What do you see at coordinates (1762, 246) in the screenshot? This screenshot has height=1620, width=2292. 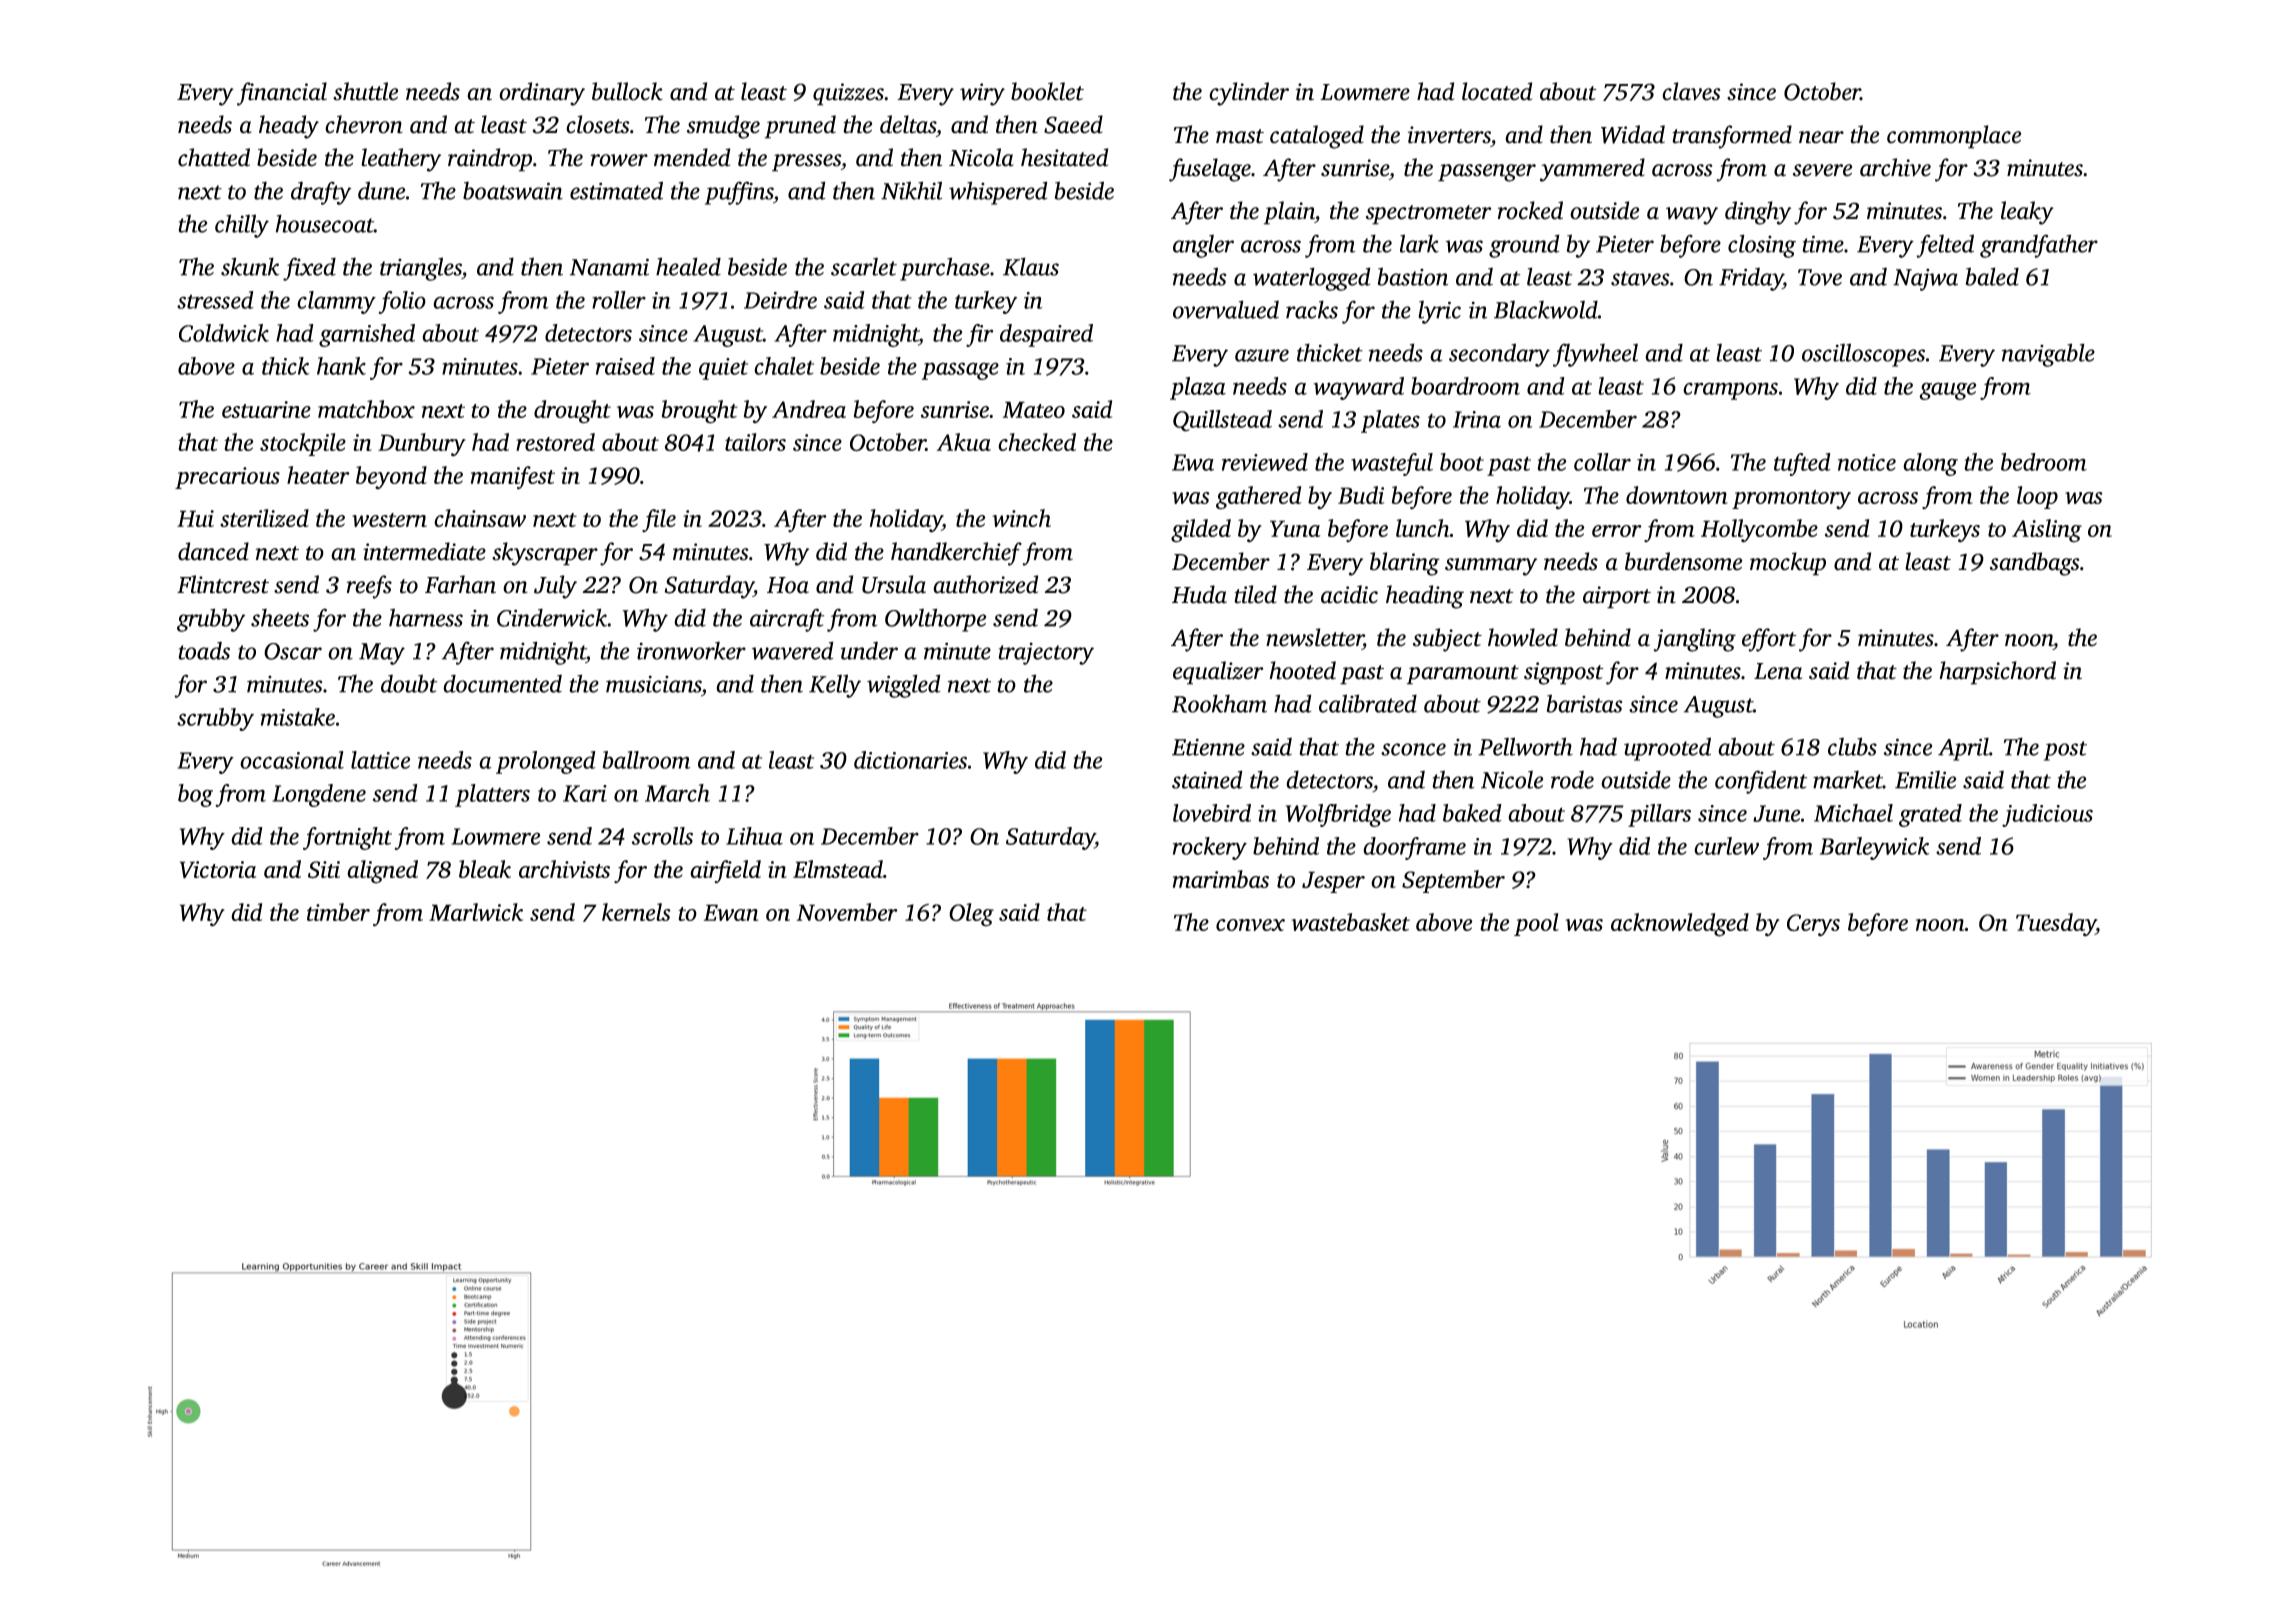 I see `closing` at bounding box center [1762, 246].
